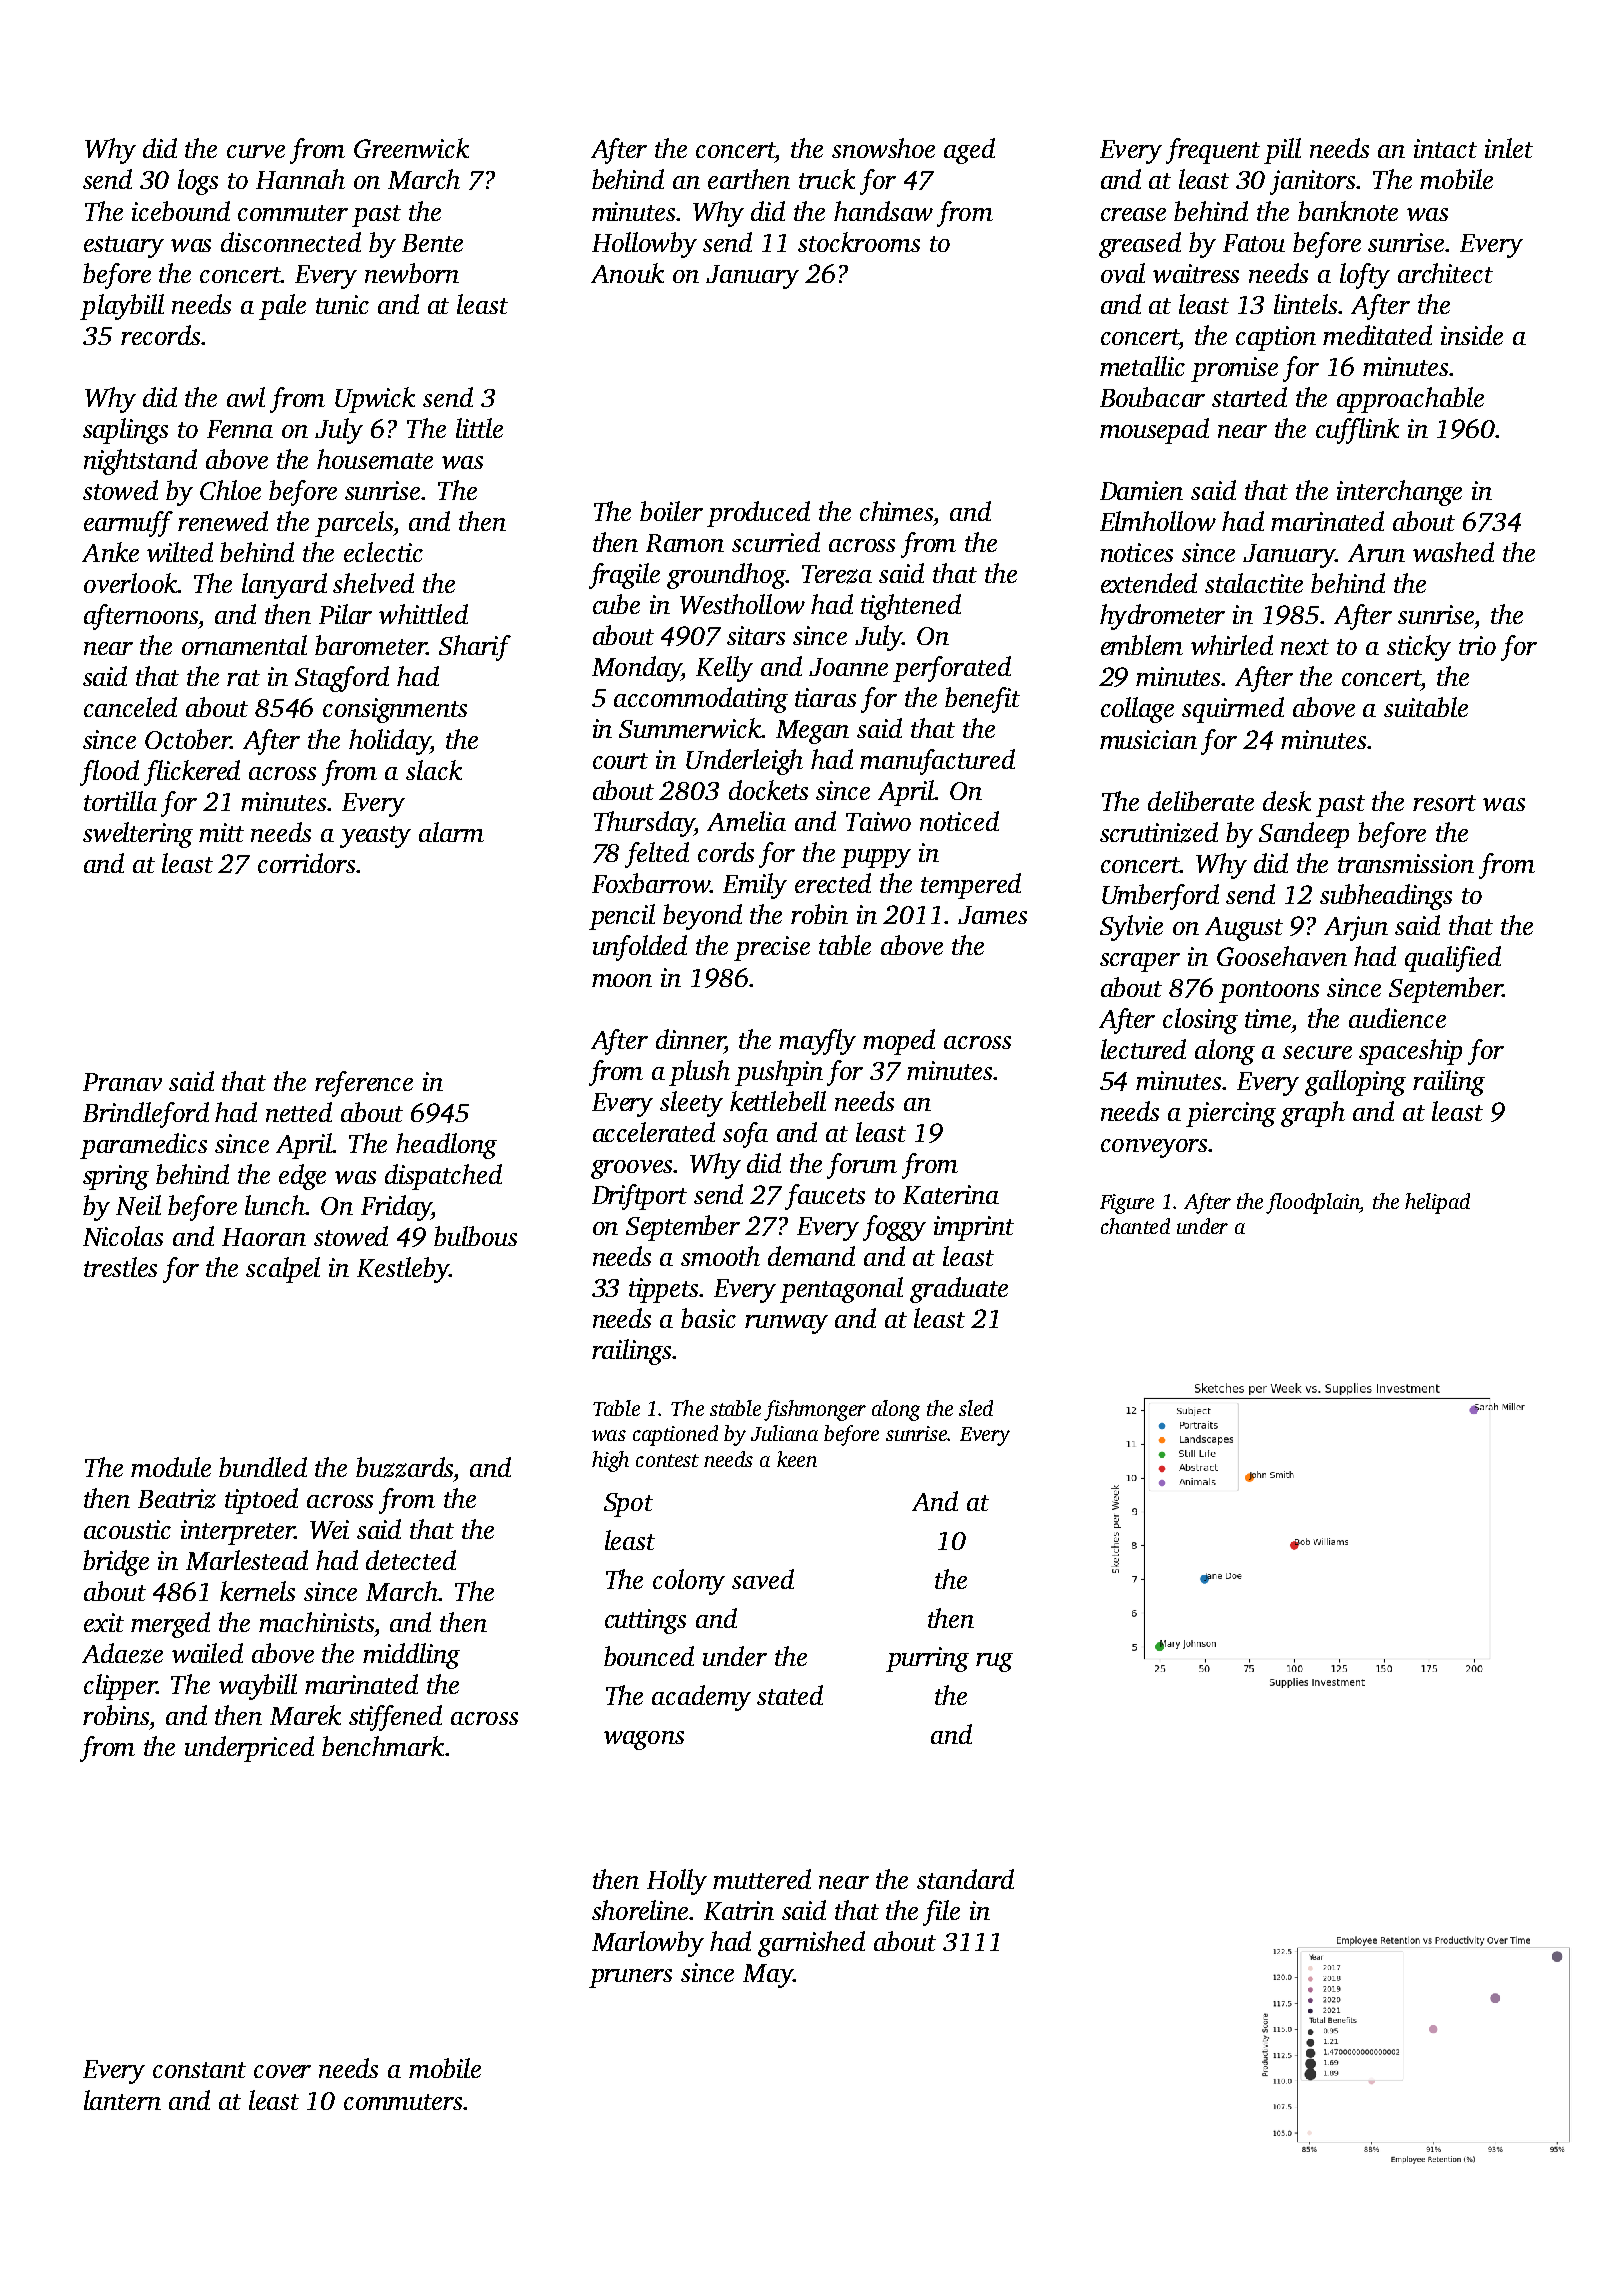 The image size is (1620, 2292). What do you see at coordinates (1232, 645) in the page?
I see `whirled` at bounding box center [1232, 645].
